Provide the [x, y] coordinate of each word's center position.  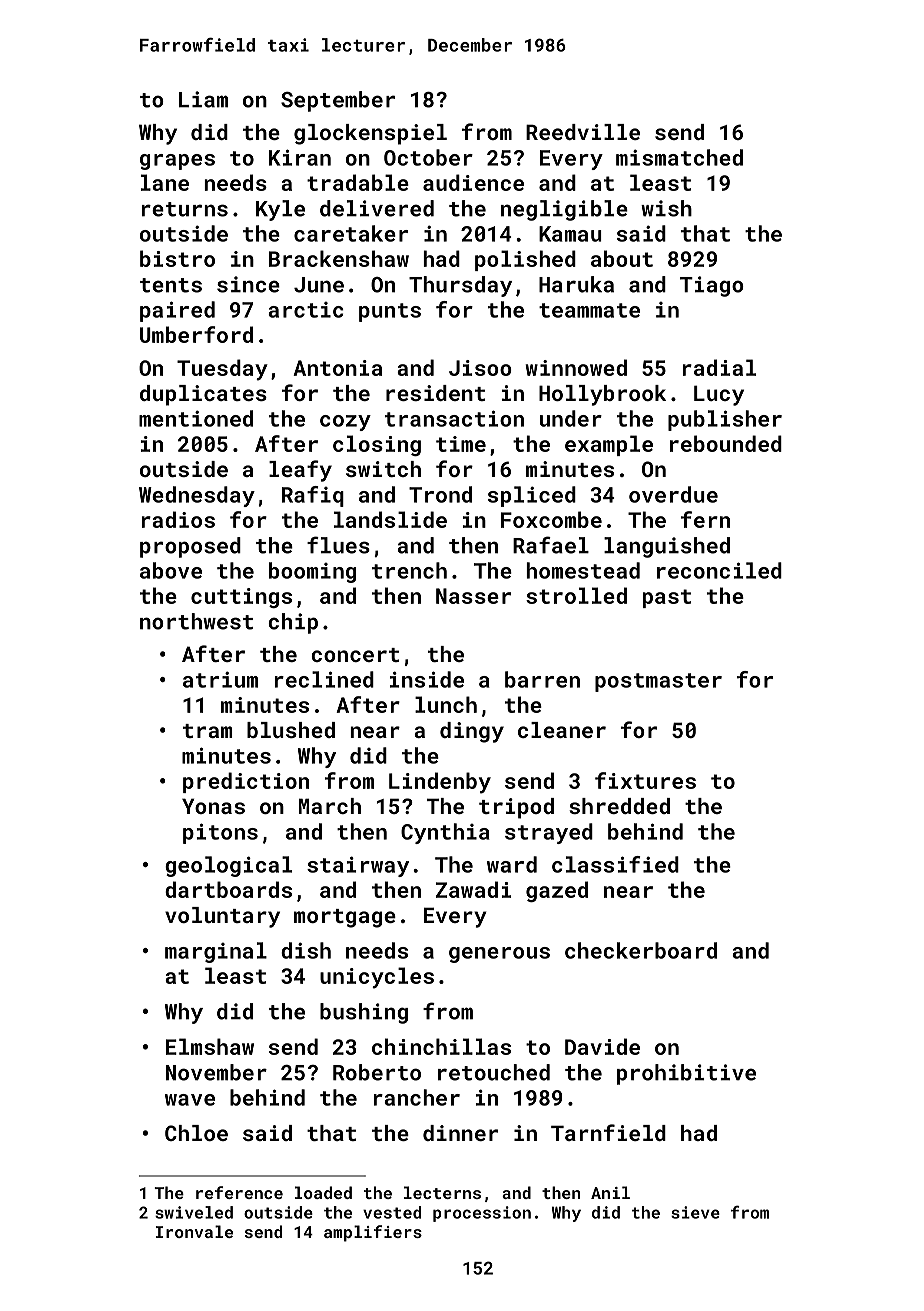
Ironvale [194, 1231]
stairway [358, 866]
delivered [377, 208]
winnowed [576, 367]
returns [185, 209]
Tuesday [222, 370]
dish [306, 950]
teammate [589, 310]
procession [482, 1214]
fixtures [645, 780]
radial [719, 367]
